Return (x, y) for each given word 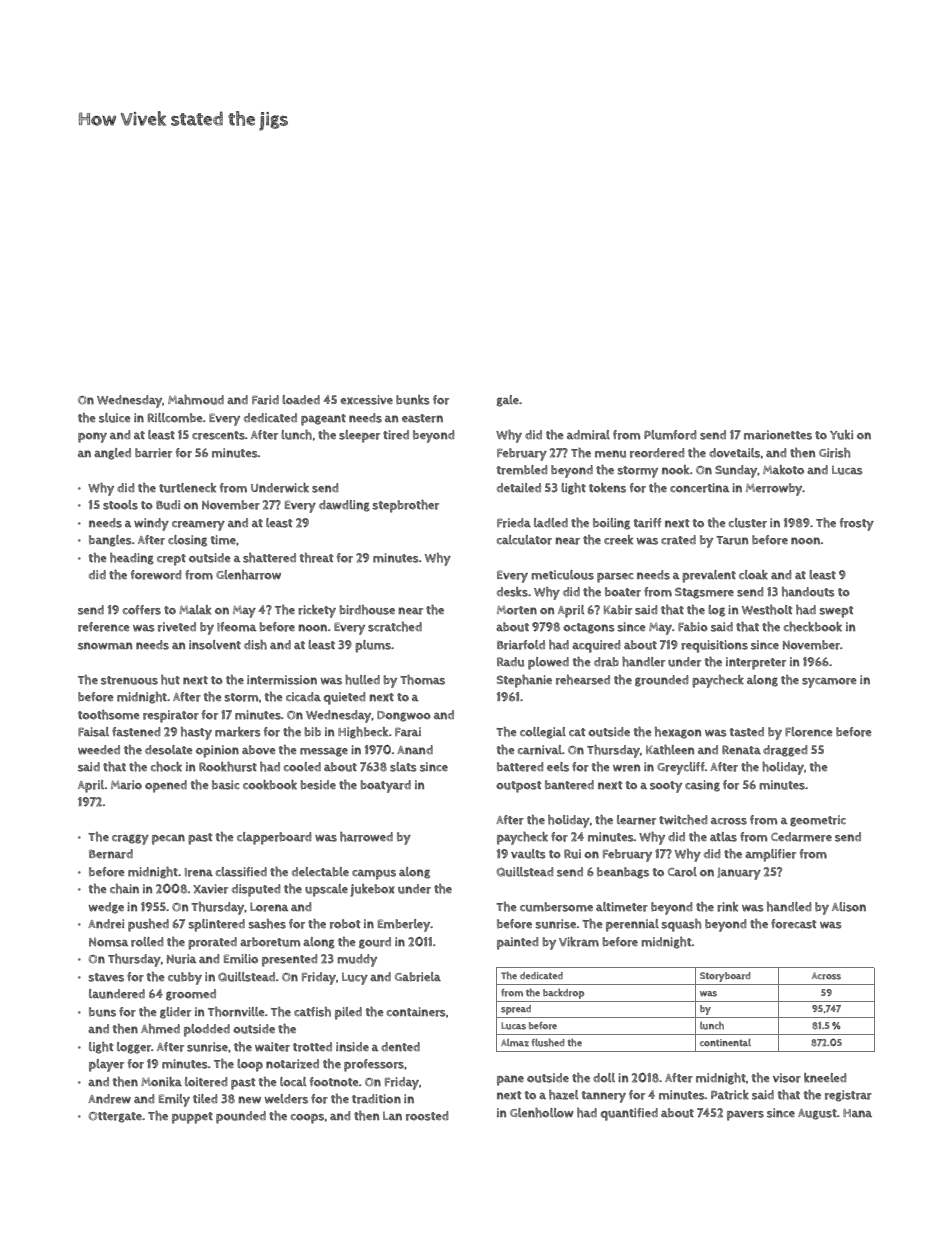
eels (558, 767)
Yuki (841, 435)
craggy (130, 839)
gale (508, 401)
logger (134, 1048)
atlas (723, 837)
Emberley (404, 925)
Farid (265, 400)
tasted (746, 732)
